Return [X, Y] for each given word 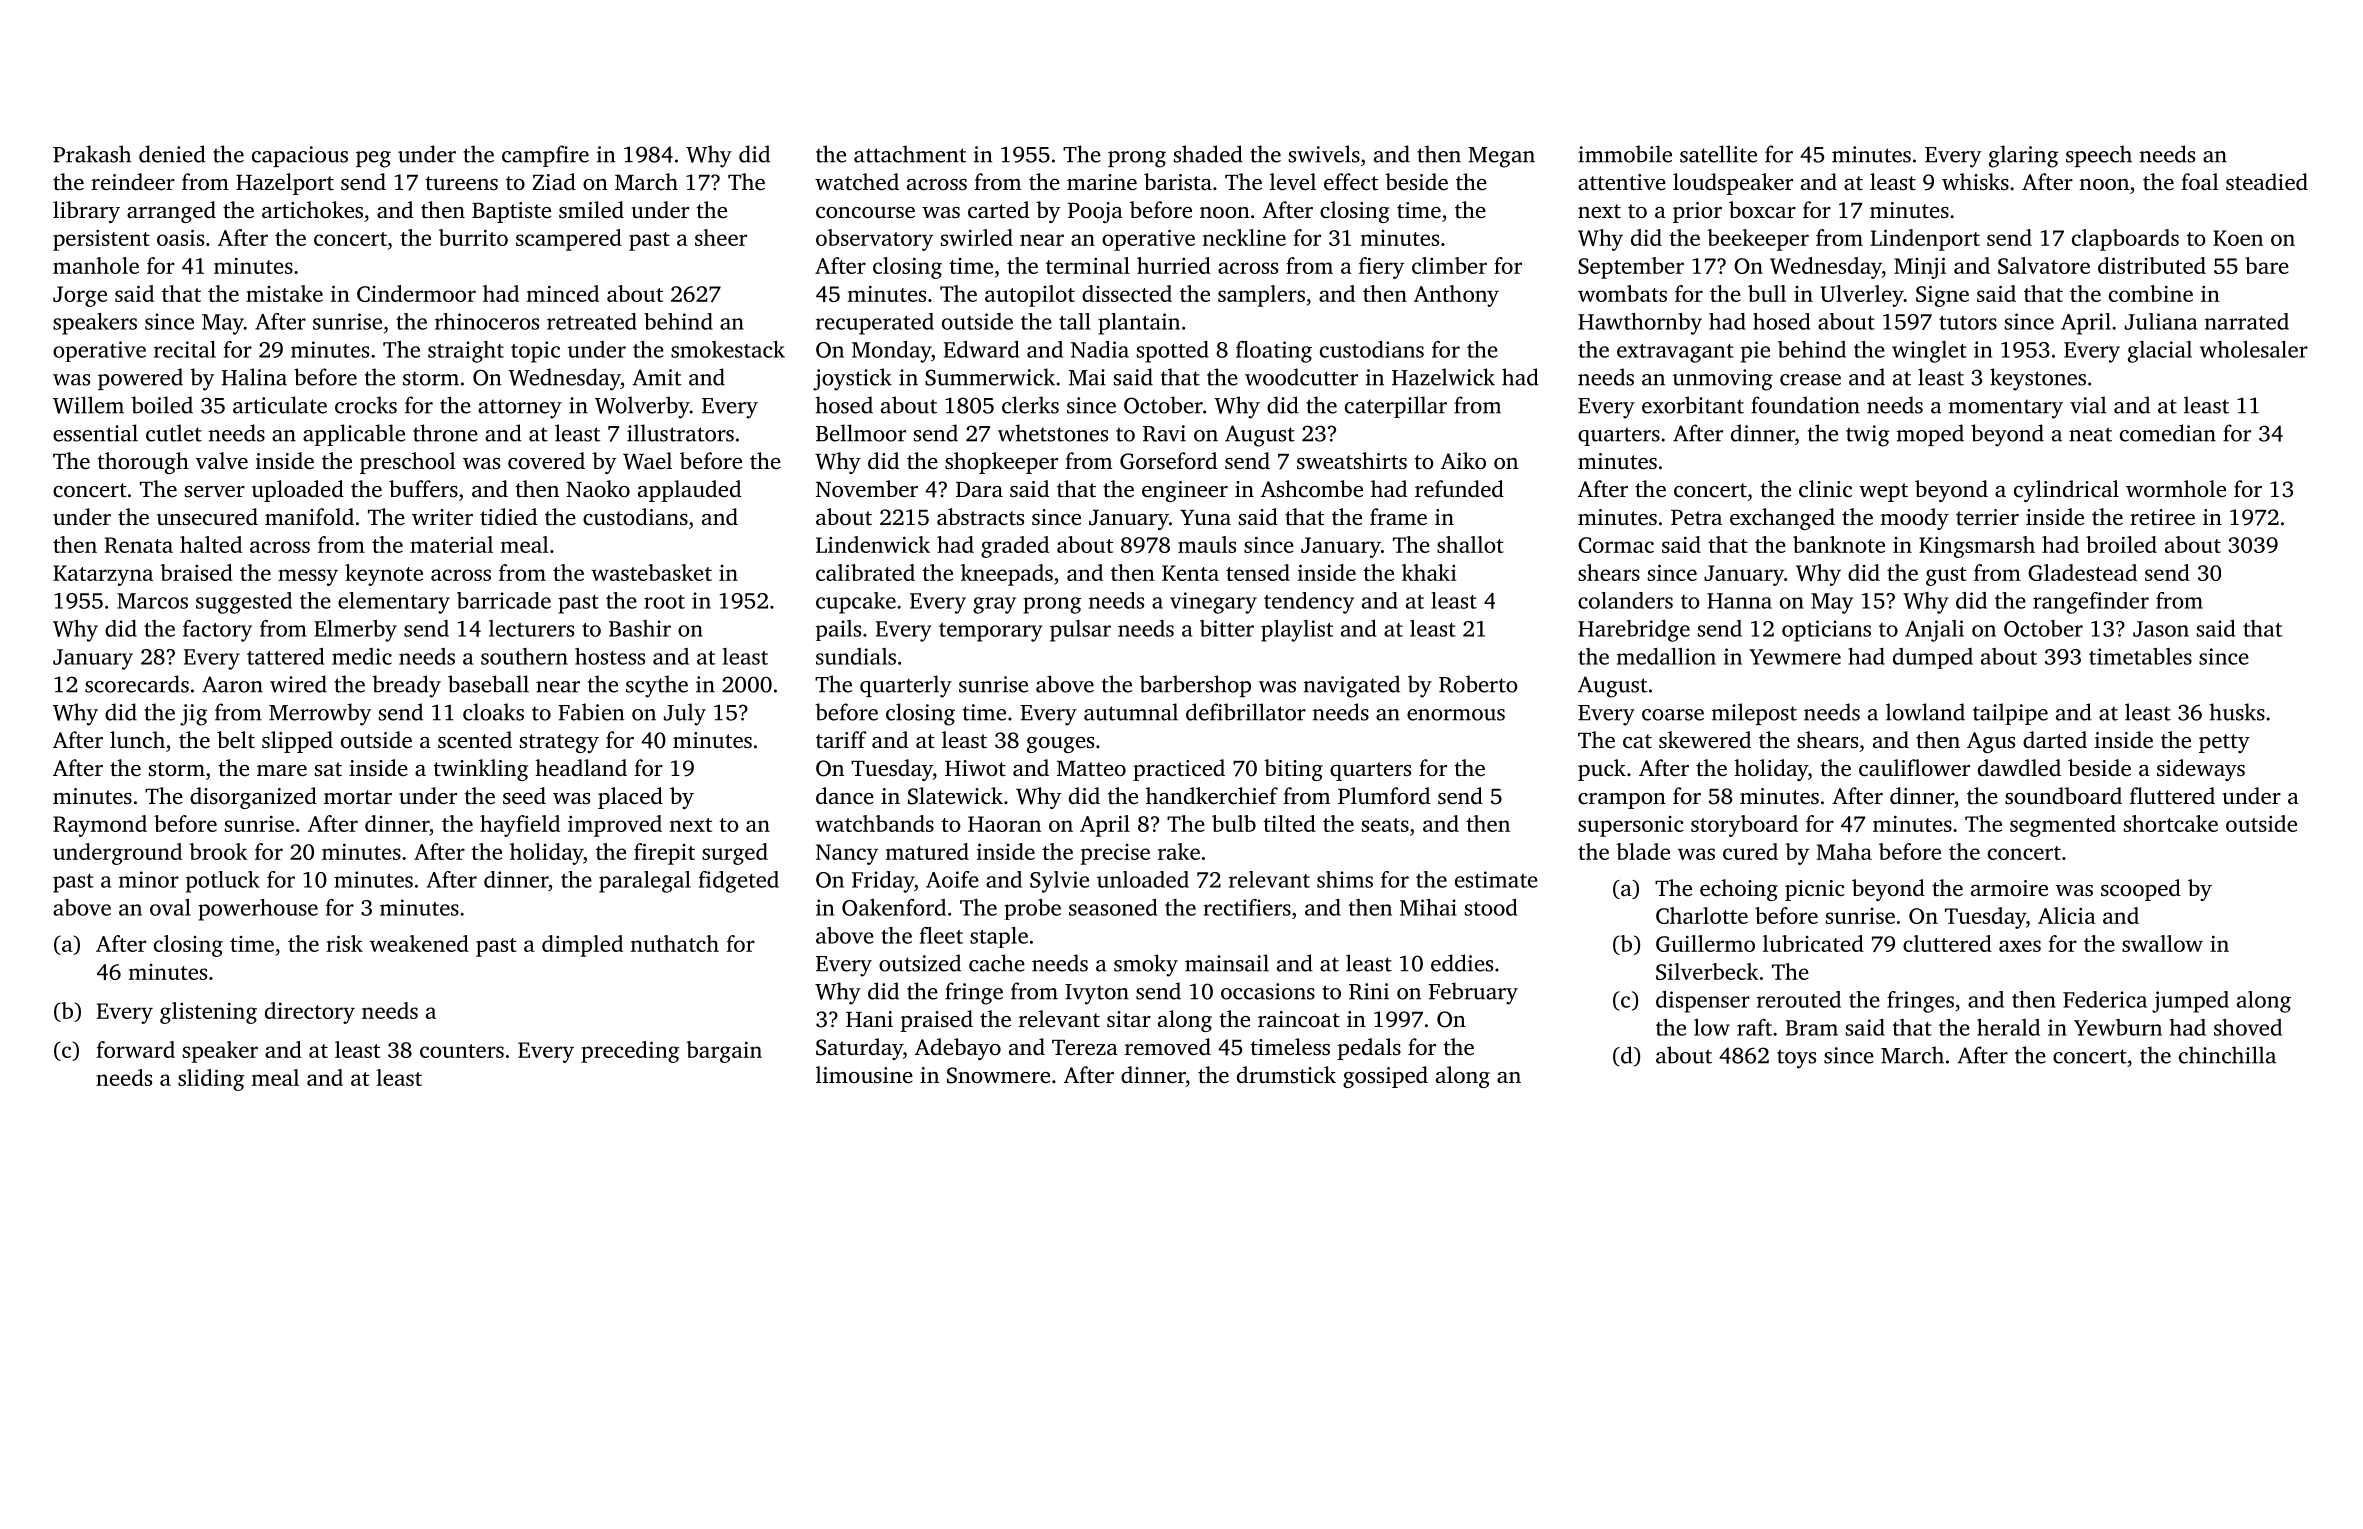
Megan [1501, 157]
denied [172, 154]
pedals [1369, 1049]
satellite [1718, 154]
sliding [211, 1080]
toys [1796, 1059]
